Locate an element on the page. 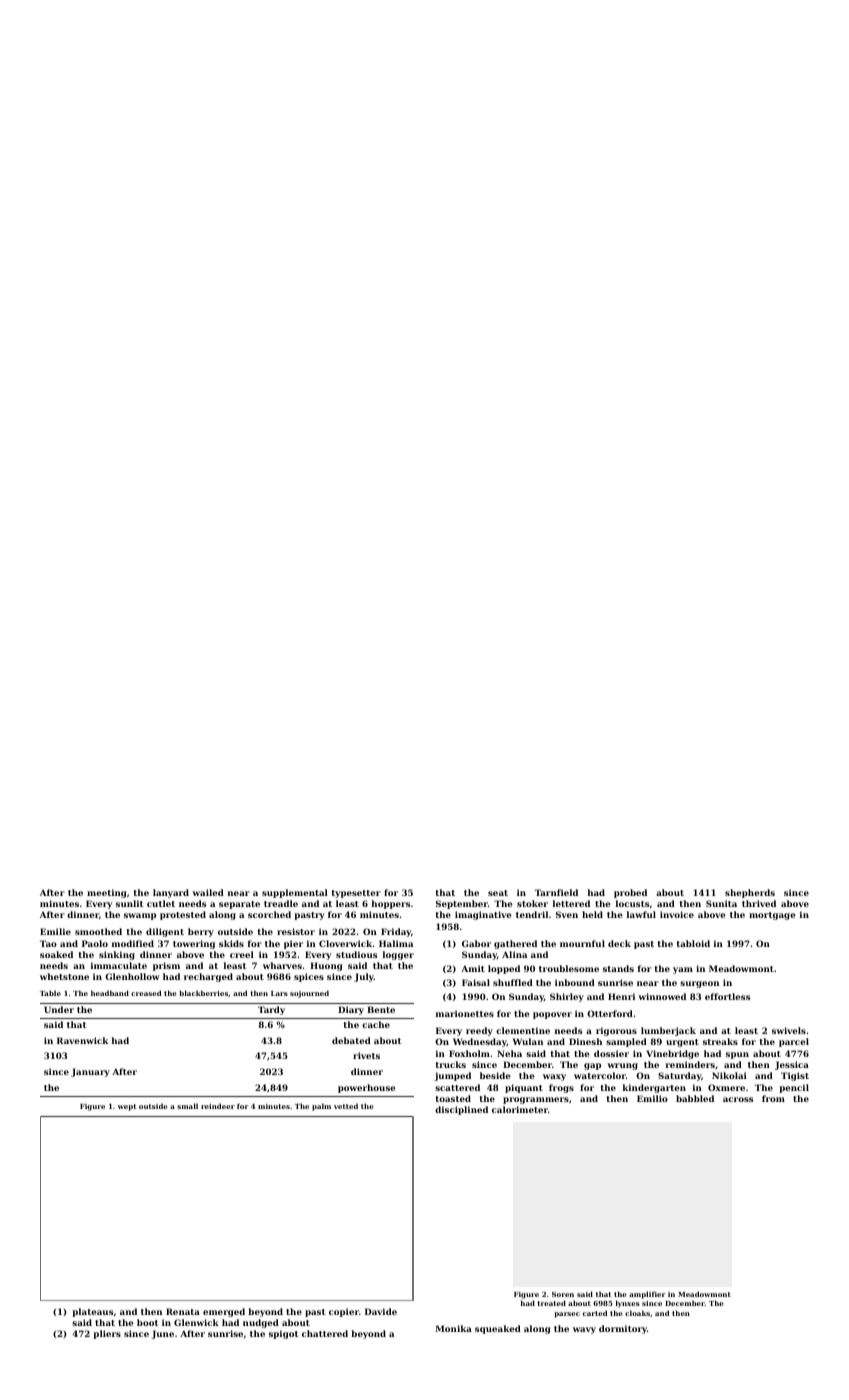  wept is located at coordinates (127, 1107).
